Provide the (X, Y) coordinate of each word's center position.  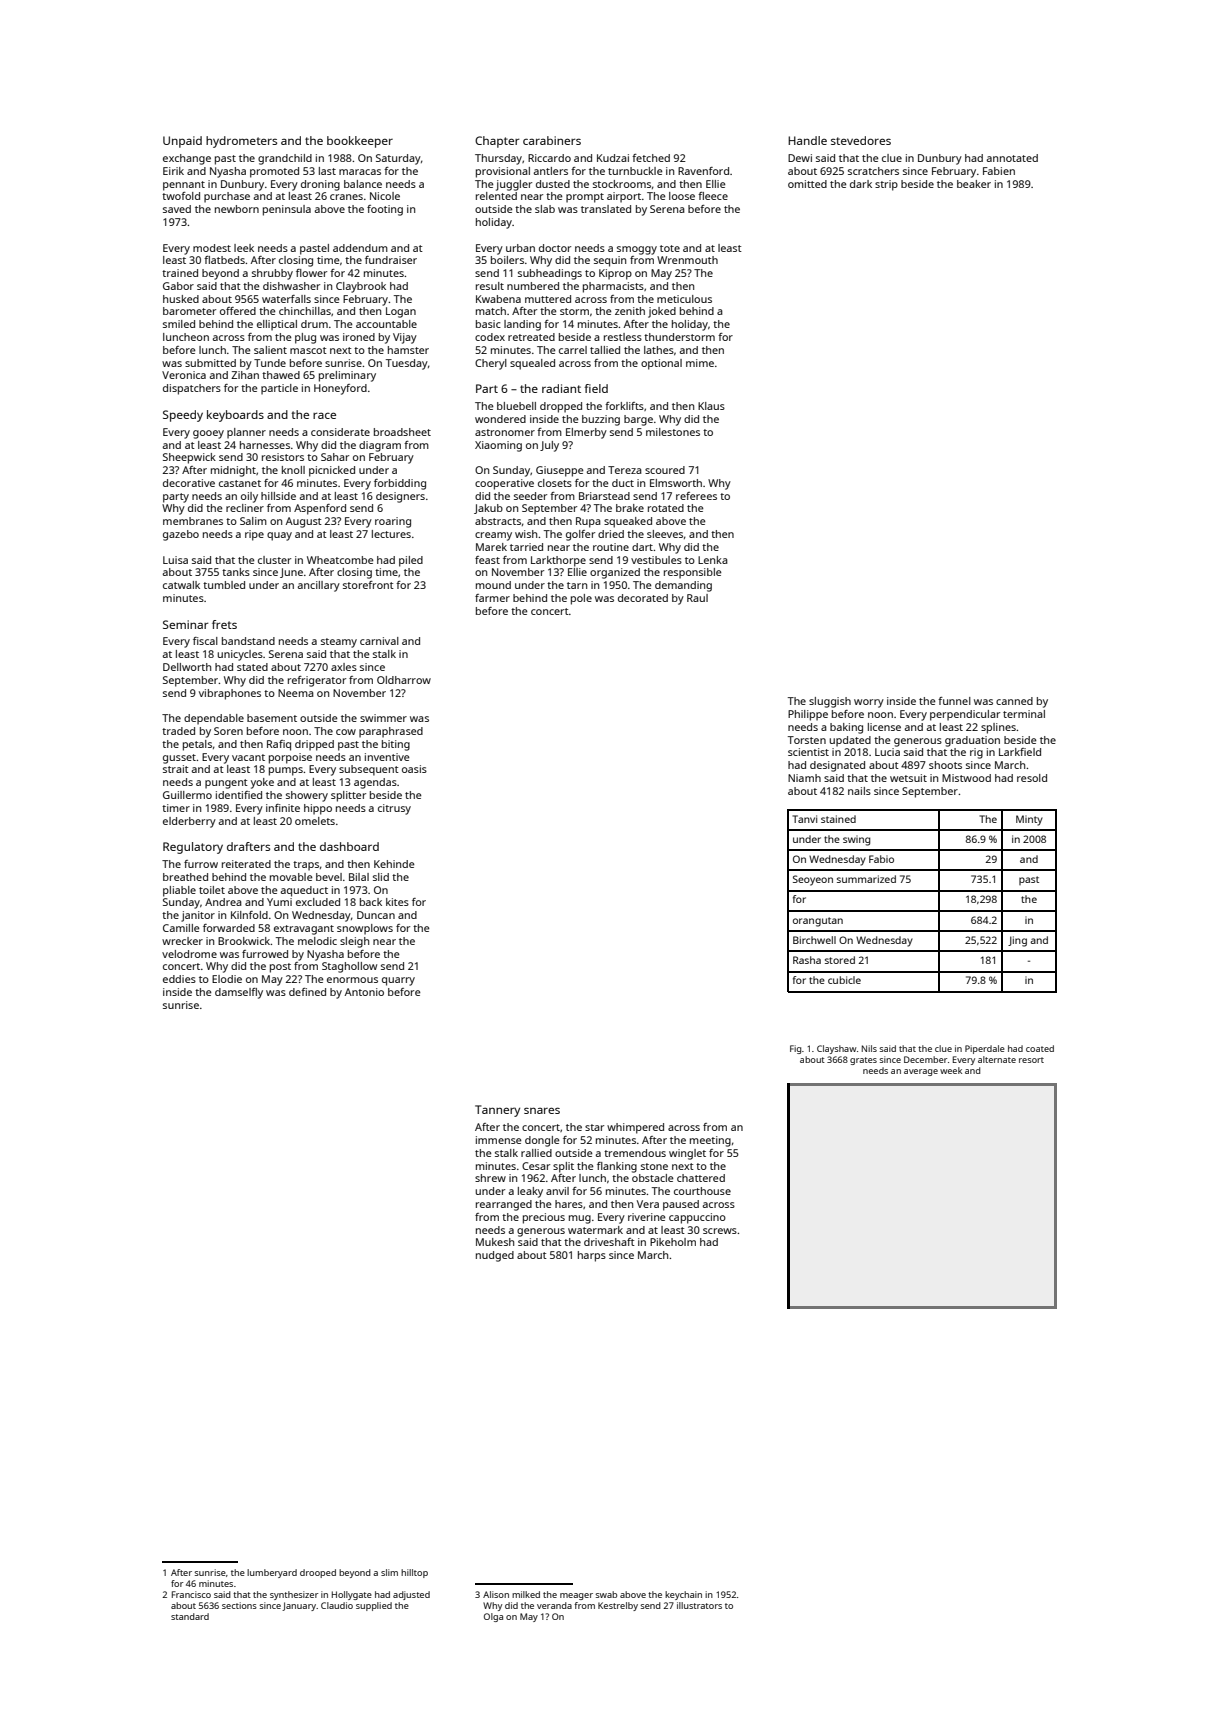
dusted (553, 184)
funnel (954, 701)
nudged (495, 1256)
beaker (974, 184)
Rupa (588, 522)
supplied (374, 1606)
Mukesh (495, 1242)
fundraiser (391, 260)
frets (224, 624)
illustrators (699, 1605)
